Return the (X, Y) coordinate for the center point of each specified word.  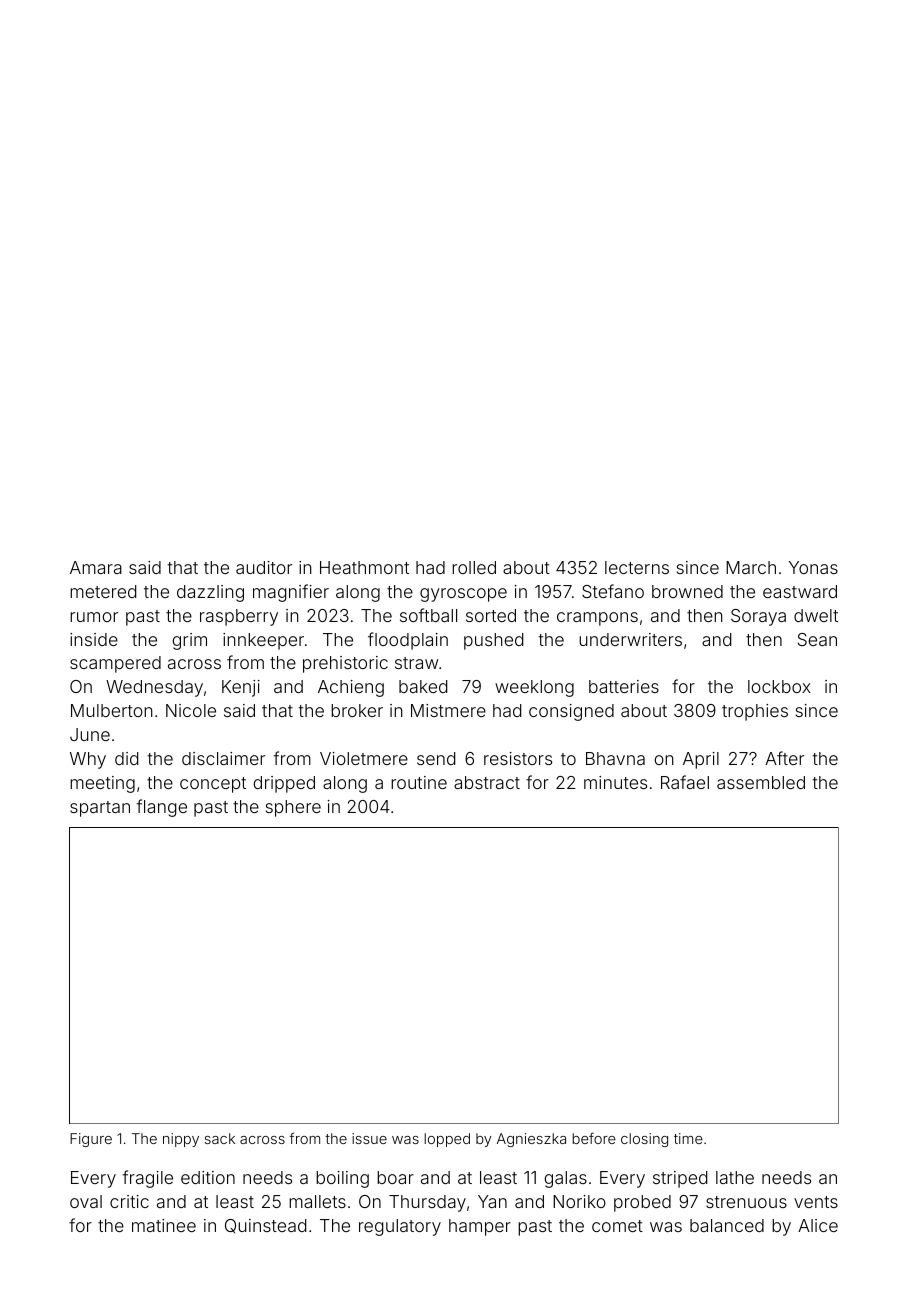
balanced (727, 1225)
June (90, 734)
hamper (480, 1227)
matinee (164, 1225)
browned (687, 591)
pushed (493, 641)
